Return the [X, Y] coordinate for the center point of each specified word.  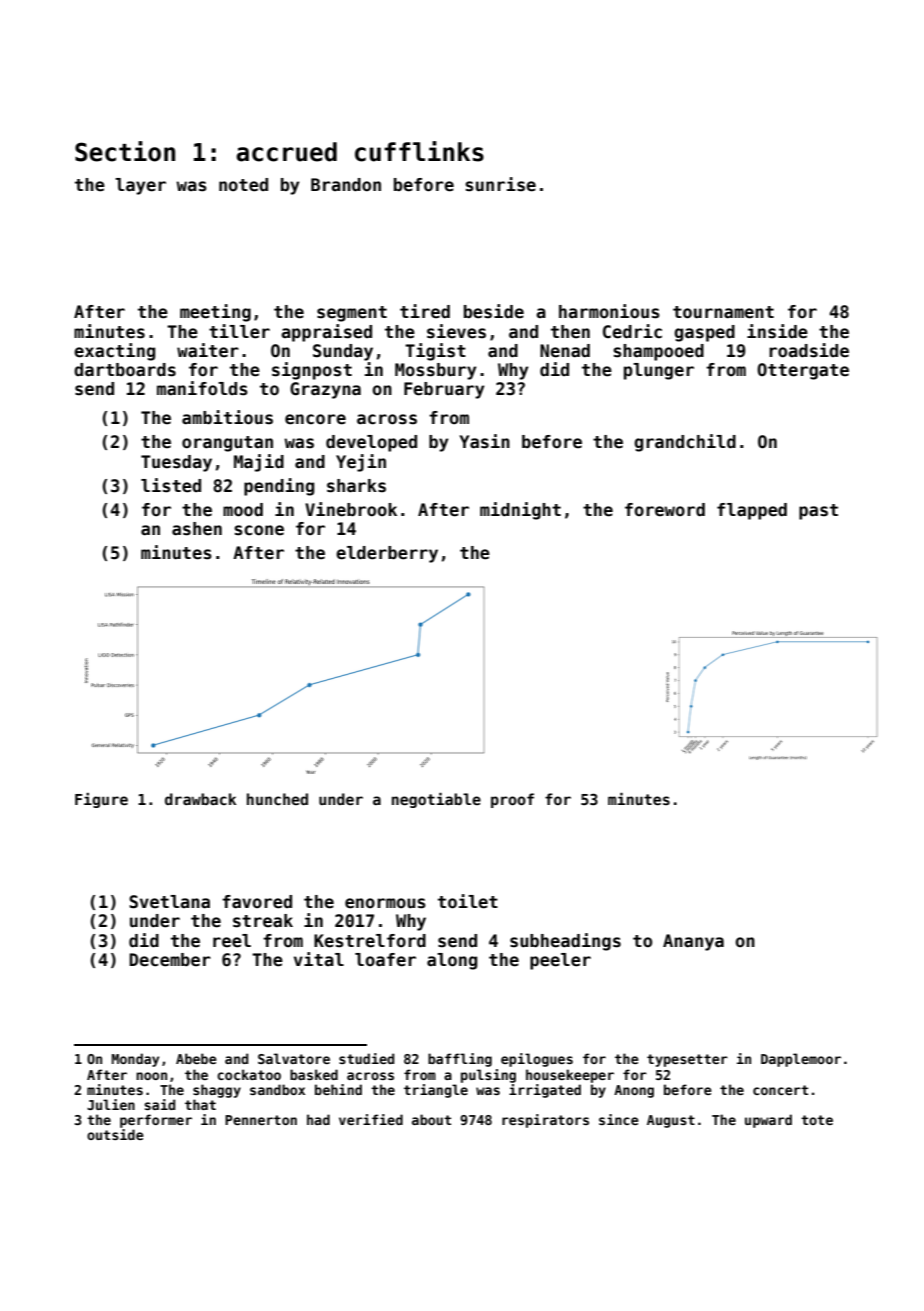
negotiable [436, 800]
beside [494, 311]
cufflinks [419, 151]
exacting [114, 352]
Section [125, 151]
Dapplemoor [801, 1060]
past [818, 512]
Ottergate [803, 371]
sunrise [500, 184]
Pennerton [261, 1120]
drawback [200, 799]
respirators [545, 1121]
